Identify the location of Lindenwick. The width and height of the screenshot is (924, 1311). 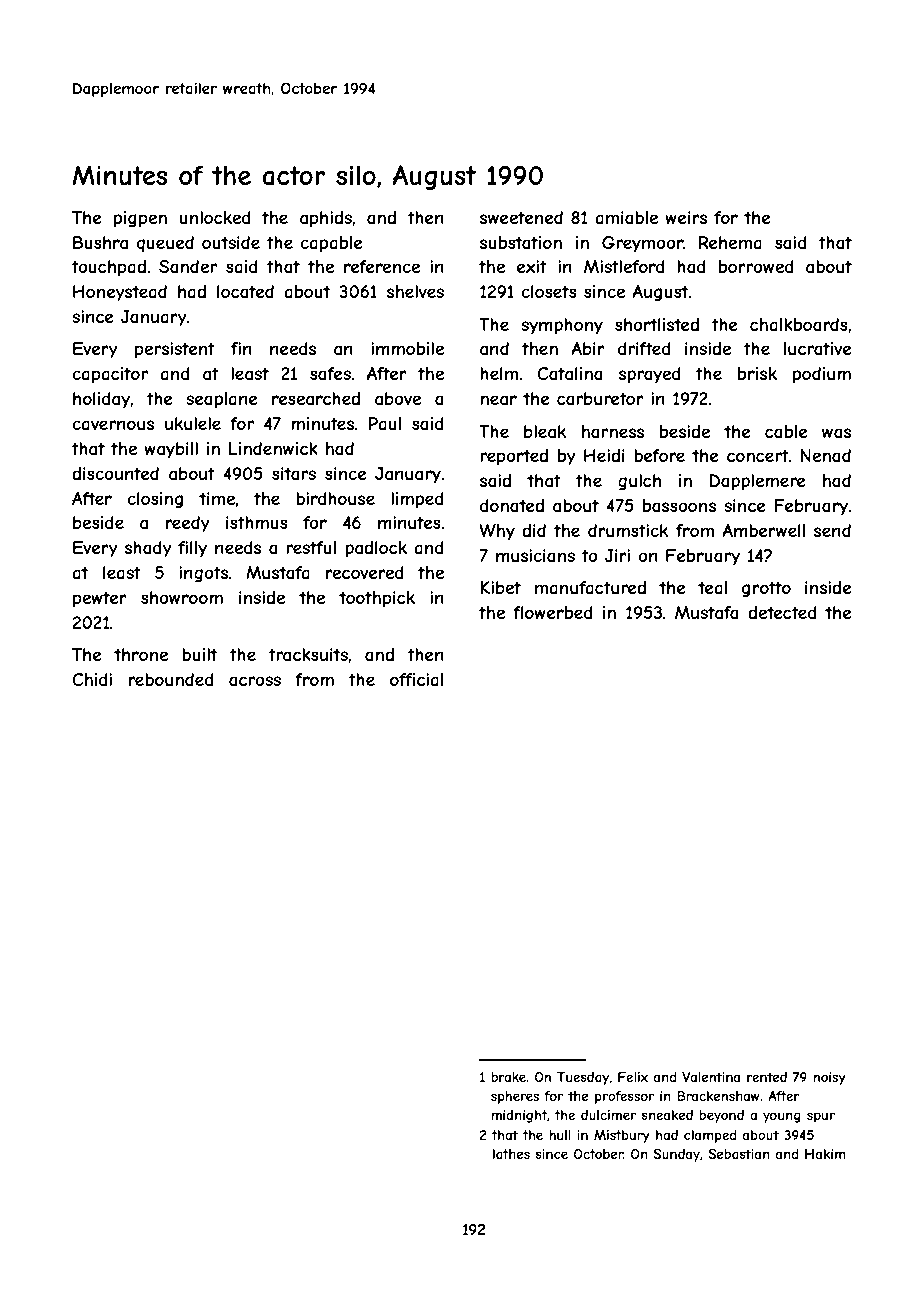
(273, 448).
